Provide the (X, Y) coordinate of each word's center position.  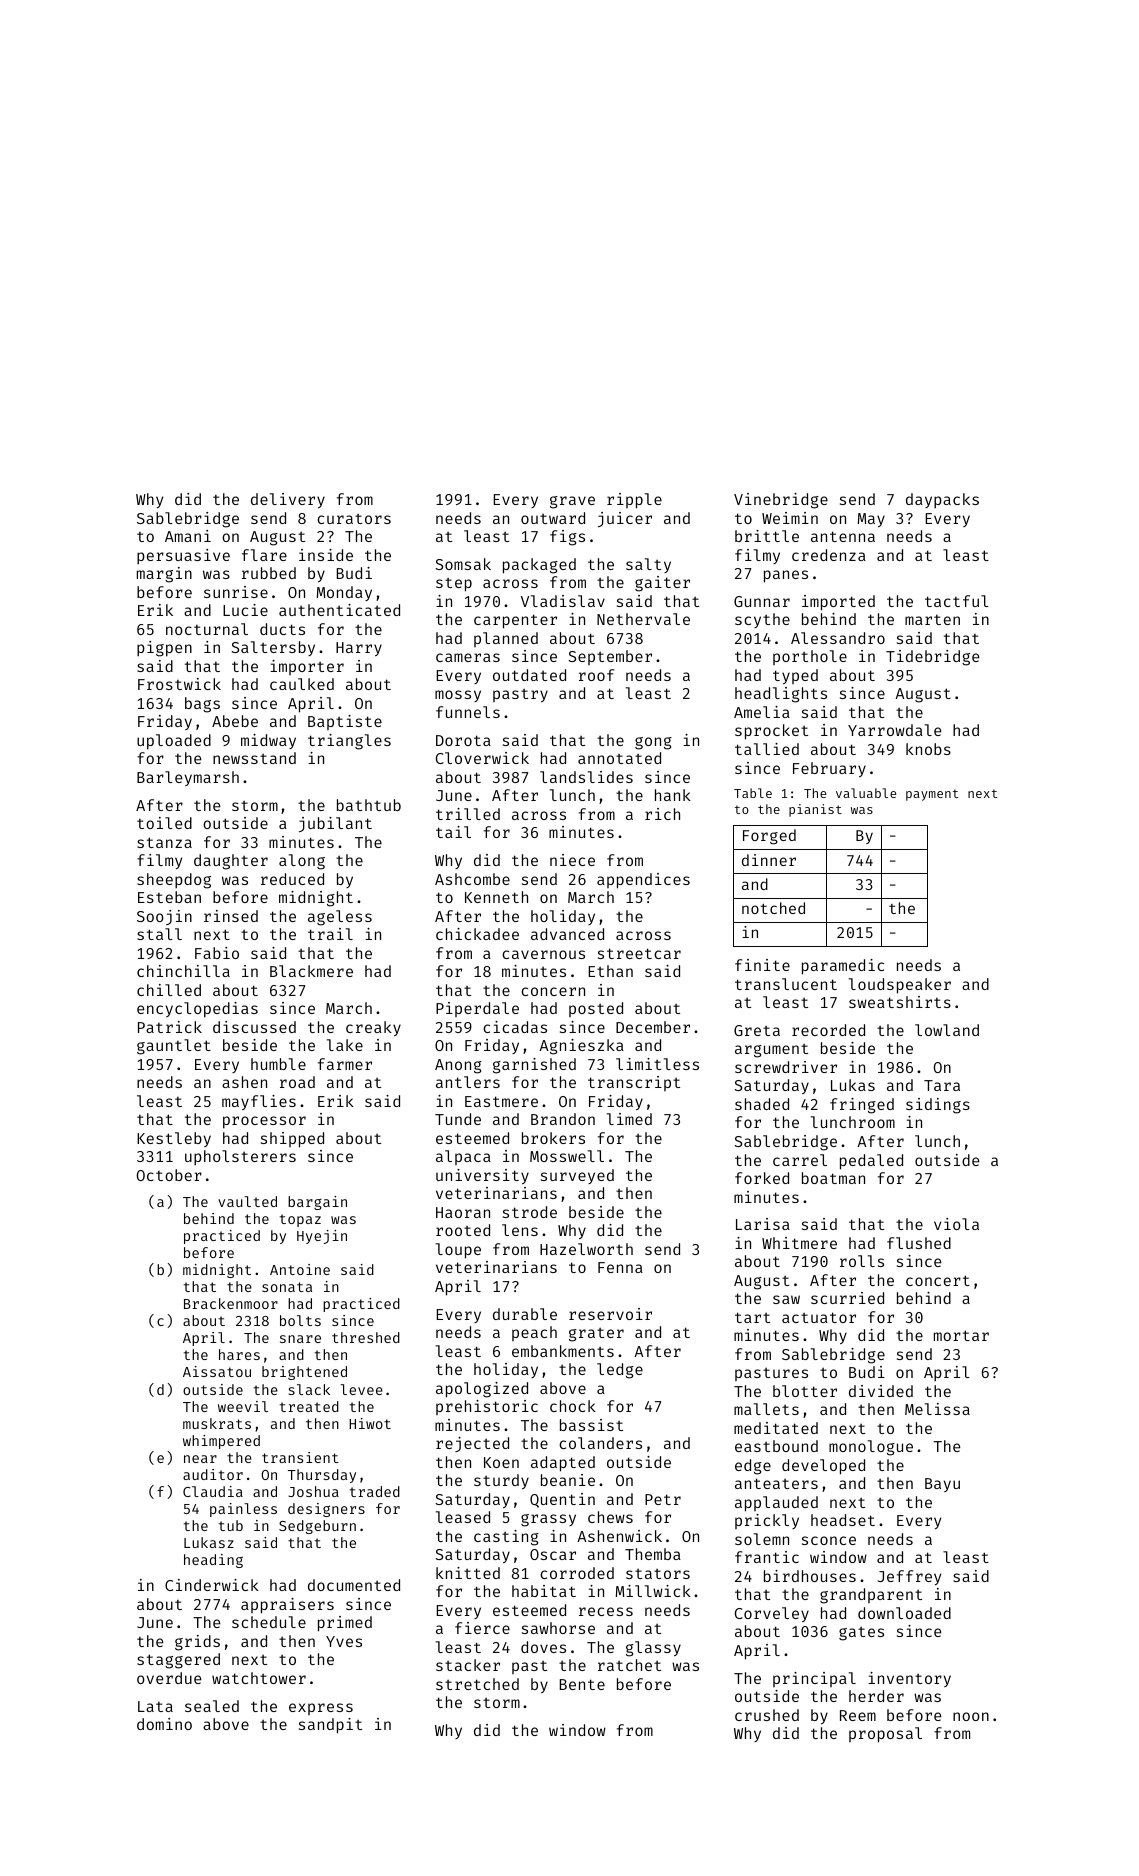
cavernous (543, 954)
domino (164, 1724)
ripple (634, 501)
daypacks (942, 500)
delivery (288, 500)
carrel (800, 1160)
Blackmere (311, 971)
